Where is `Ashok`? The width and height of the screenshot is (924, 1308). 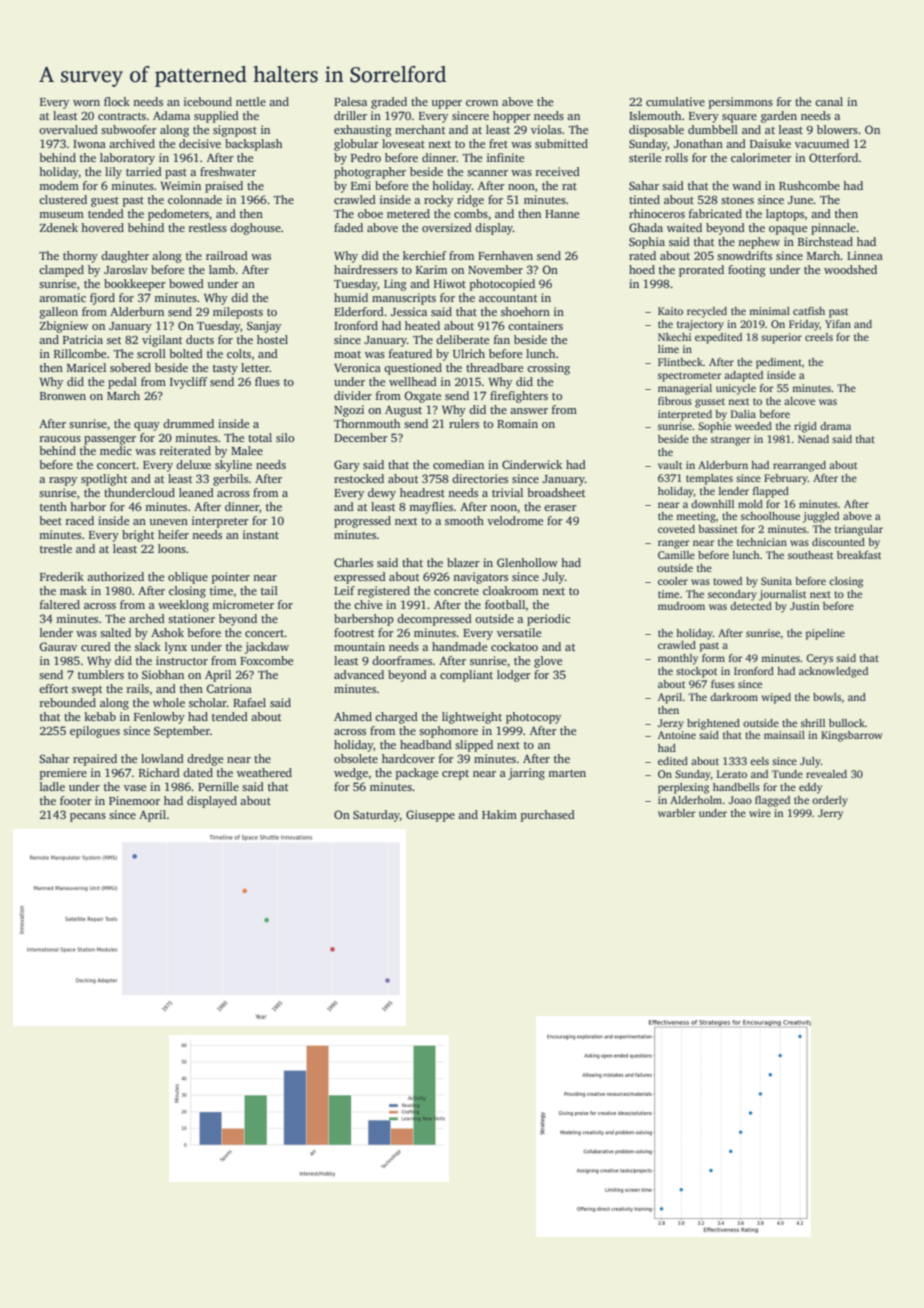
Ashok is located at coordinates (167, 632).
